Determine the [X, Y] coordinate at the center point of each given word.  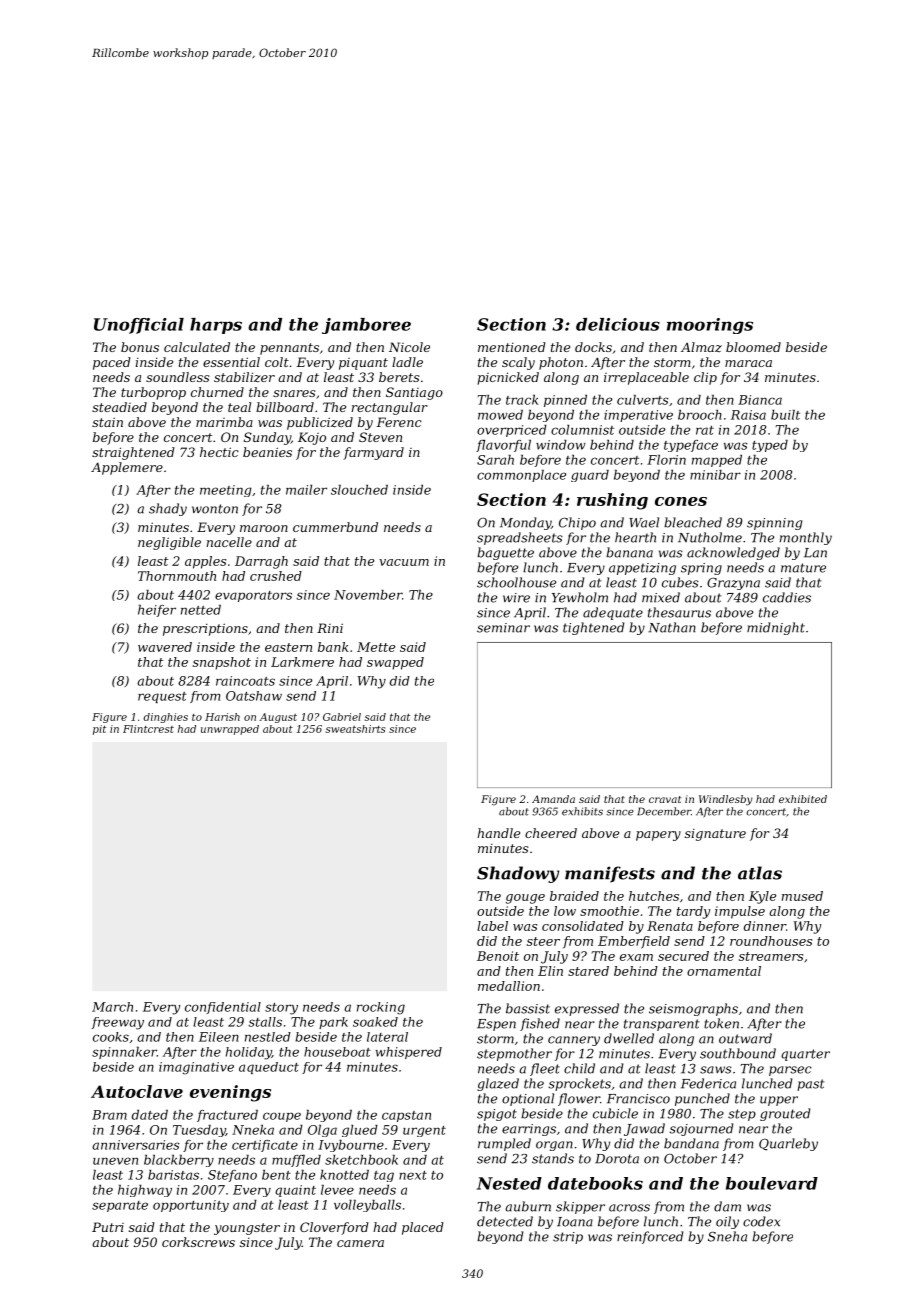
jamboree [366, 326]
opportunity [191, 1206]
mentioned [512, 347]
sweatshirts [356, 729]
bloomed [753, 347]
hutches [654, 896]
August [278, 718]
